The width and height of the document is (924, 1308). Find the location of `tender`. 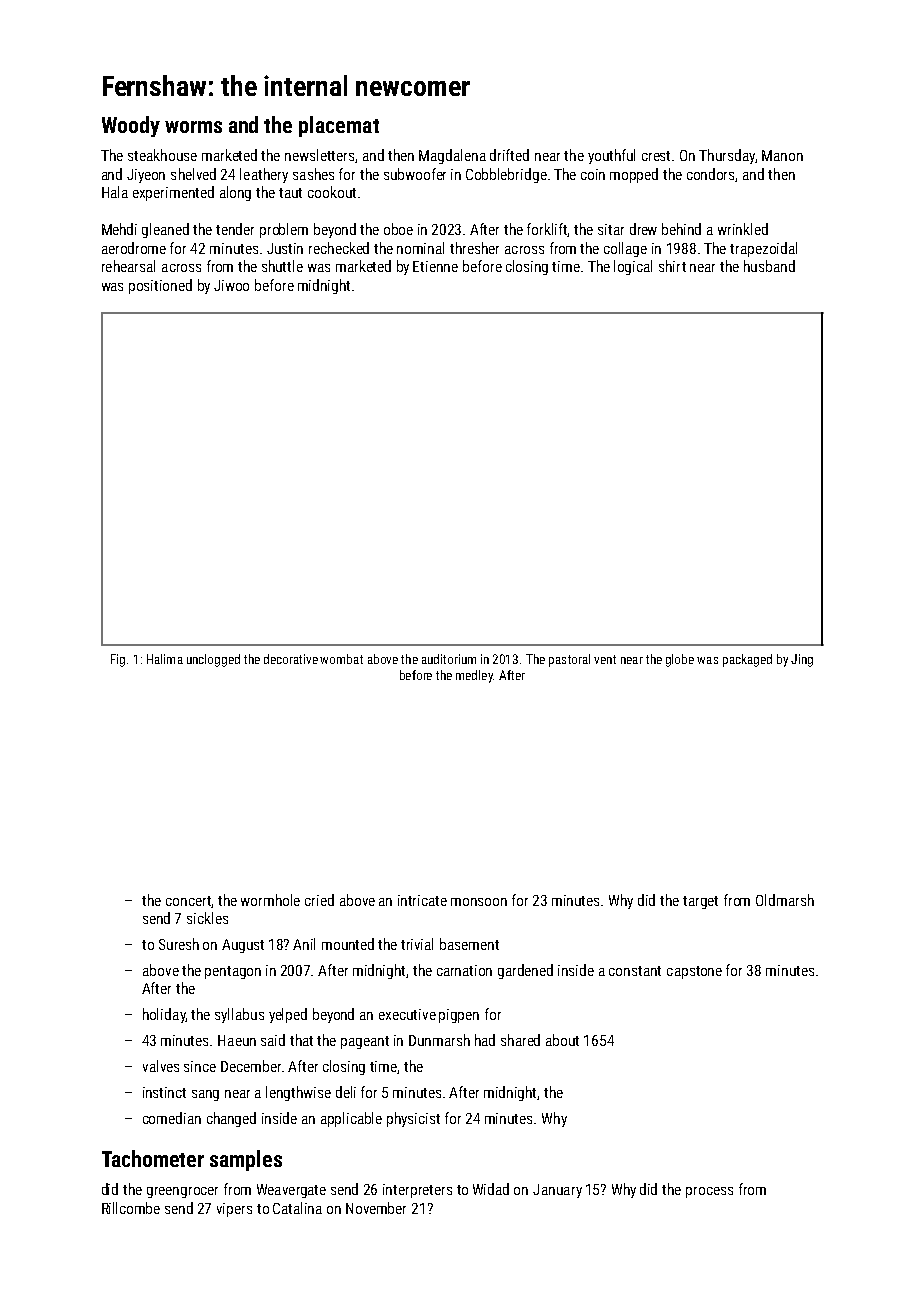

tender is located at coordinates (235, 229).
